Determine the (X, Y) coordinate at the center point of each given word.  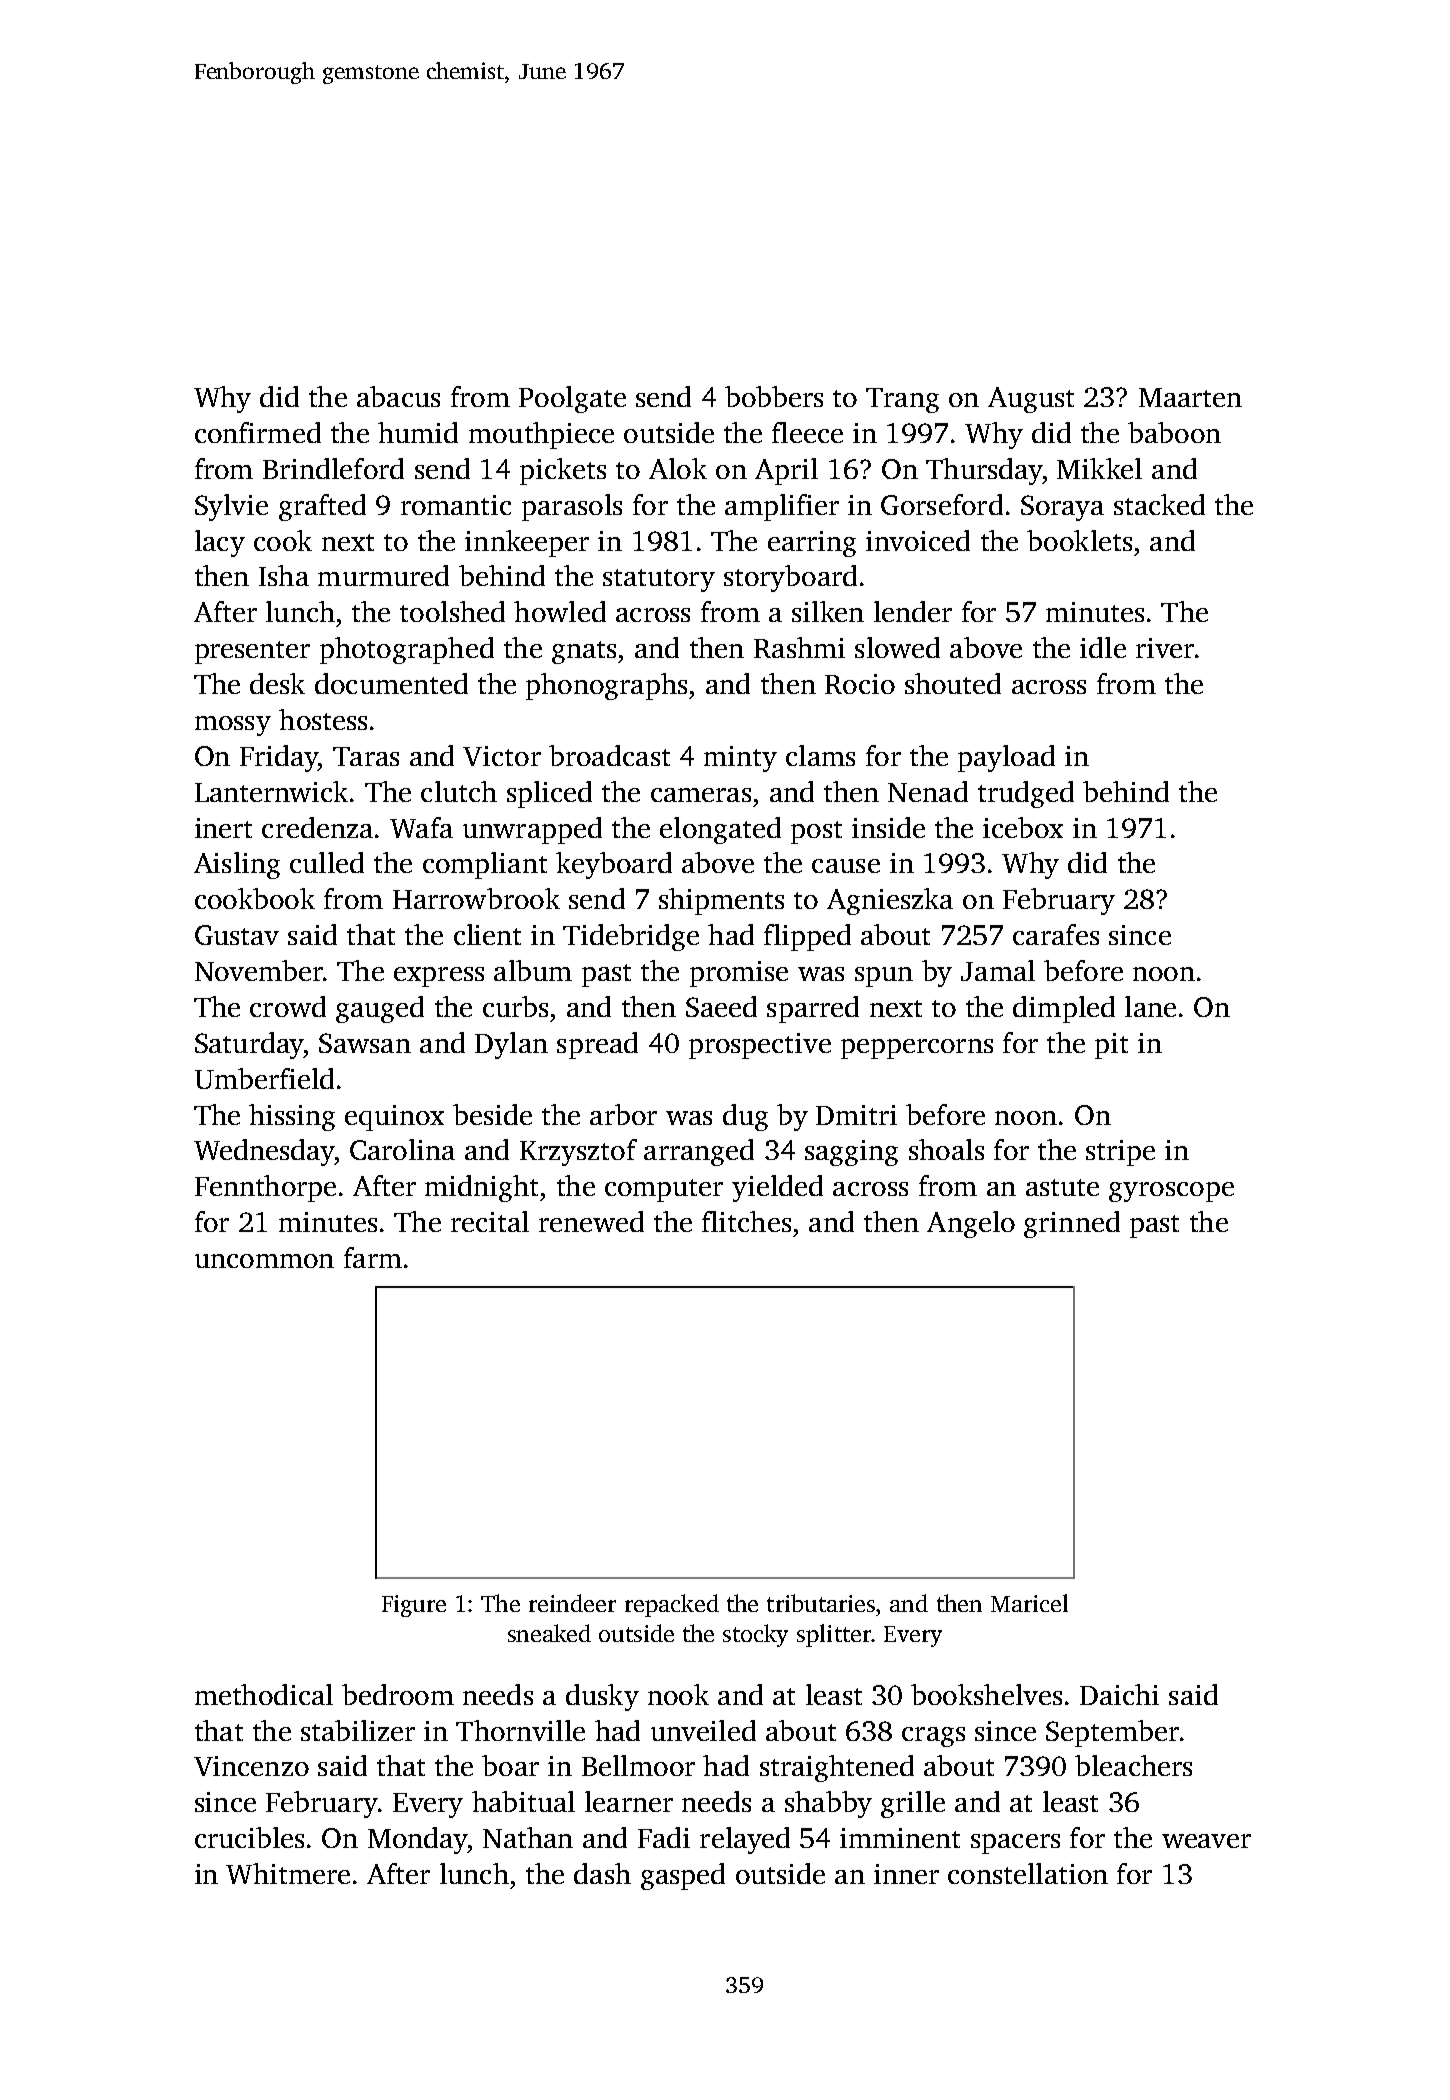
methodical (264, 1694)
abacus (398, 396)
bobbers (774, 396)
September (1112, 1733)
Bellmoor (638, 1765)
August (1031, 400)
